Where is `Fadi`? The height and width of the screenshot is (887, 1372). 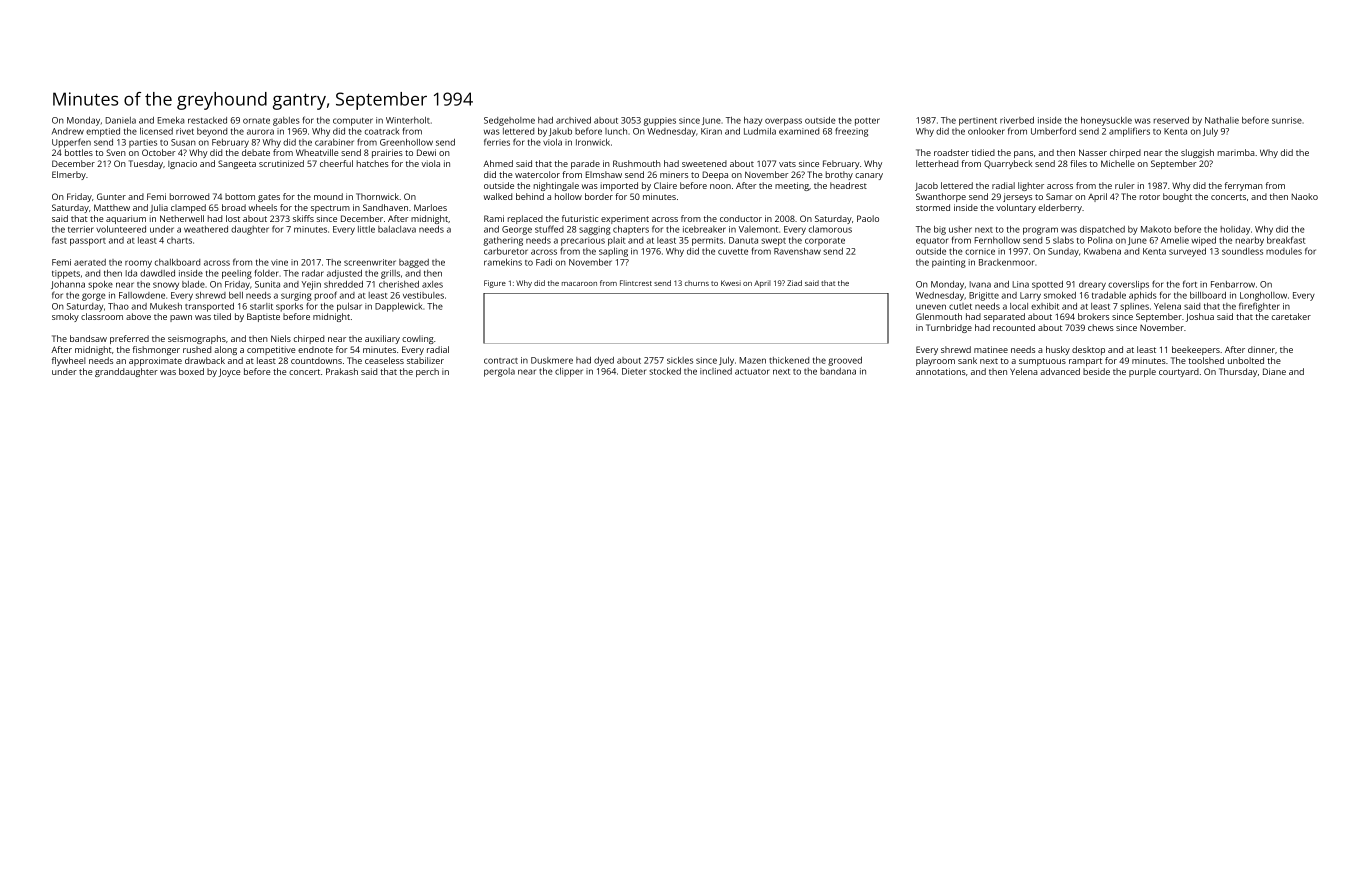
Fadi is located at coordinates (544, 262).
